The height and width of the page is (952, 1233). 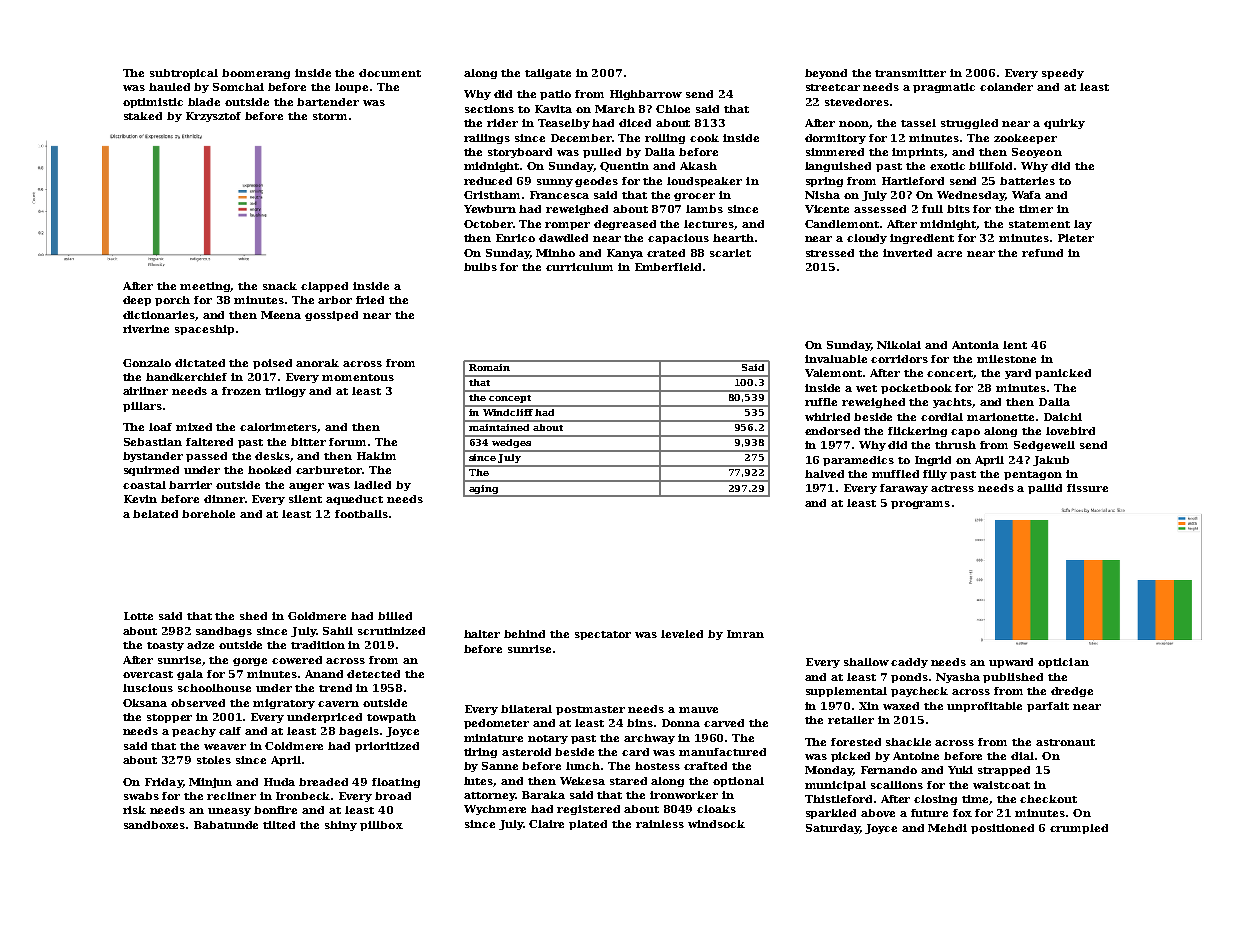 What do you see at coordinates (324, 674) in the page?
I see `Anand` at bounding box center [324, 674].
